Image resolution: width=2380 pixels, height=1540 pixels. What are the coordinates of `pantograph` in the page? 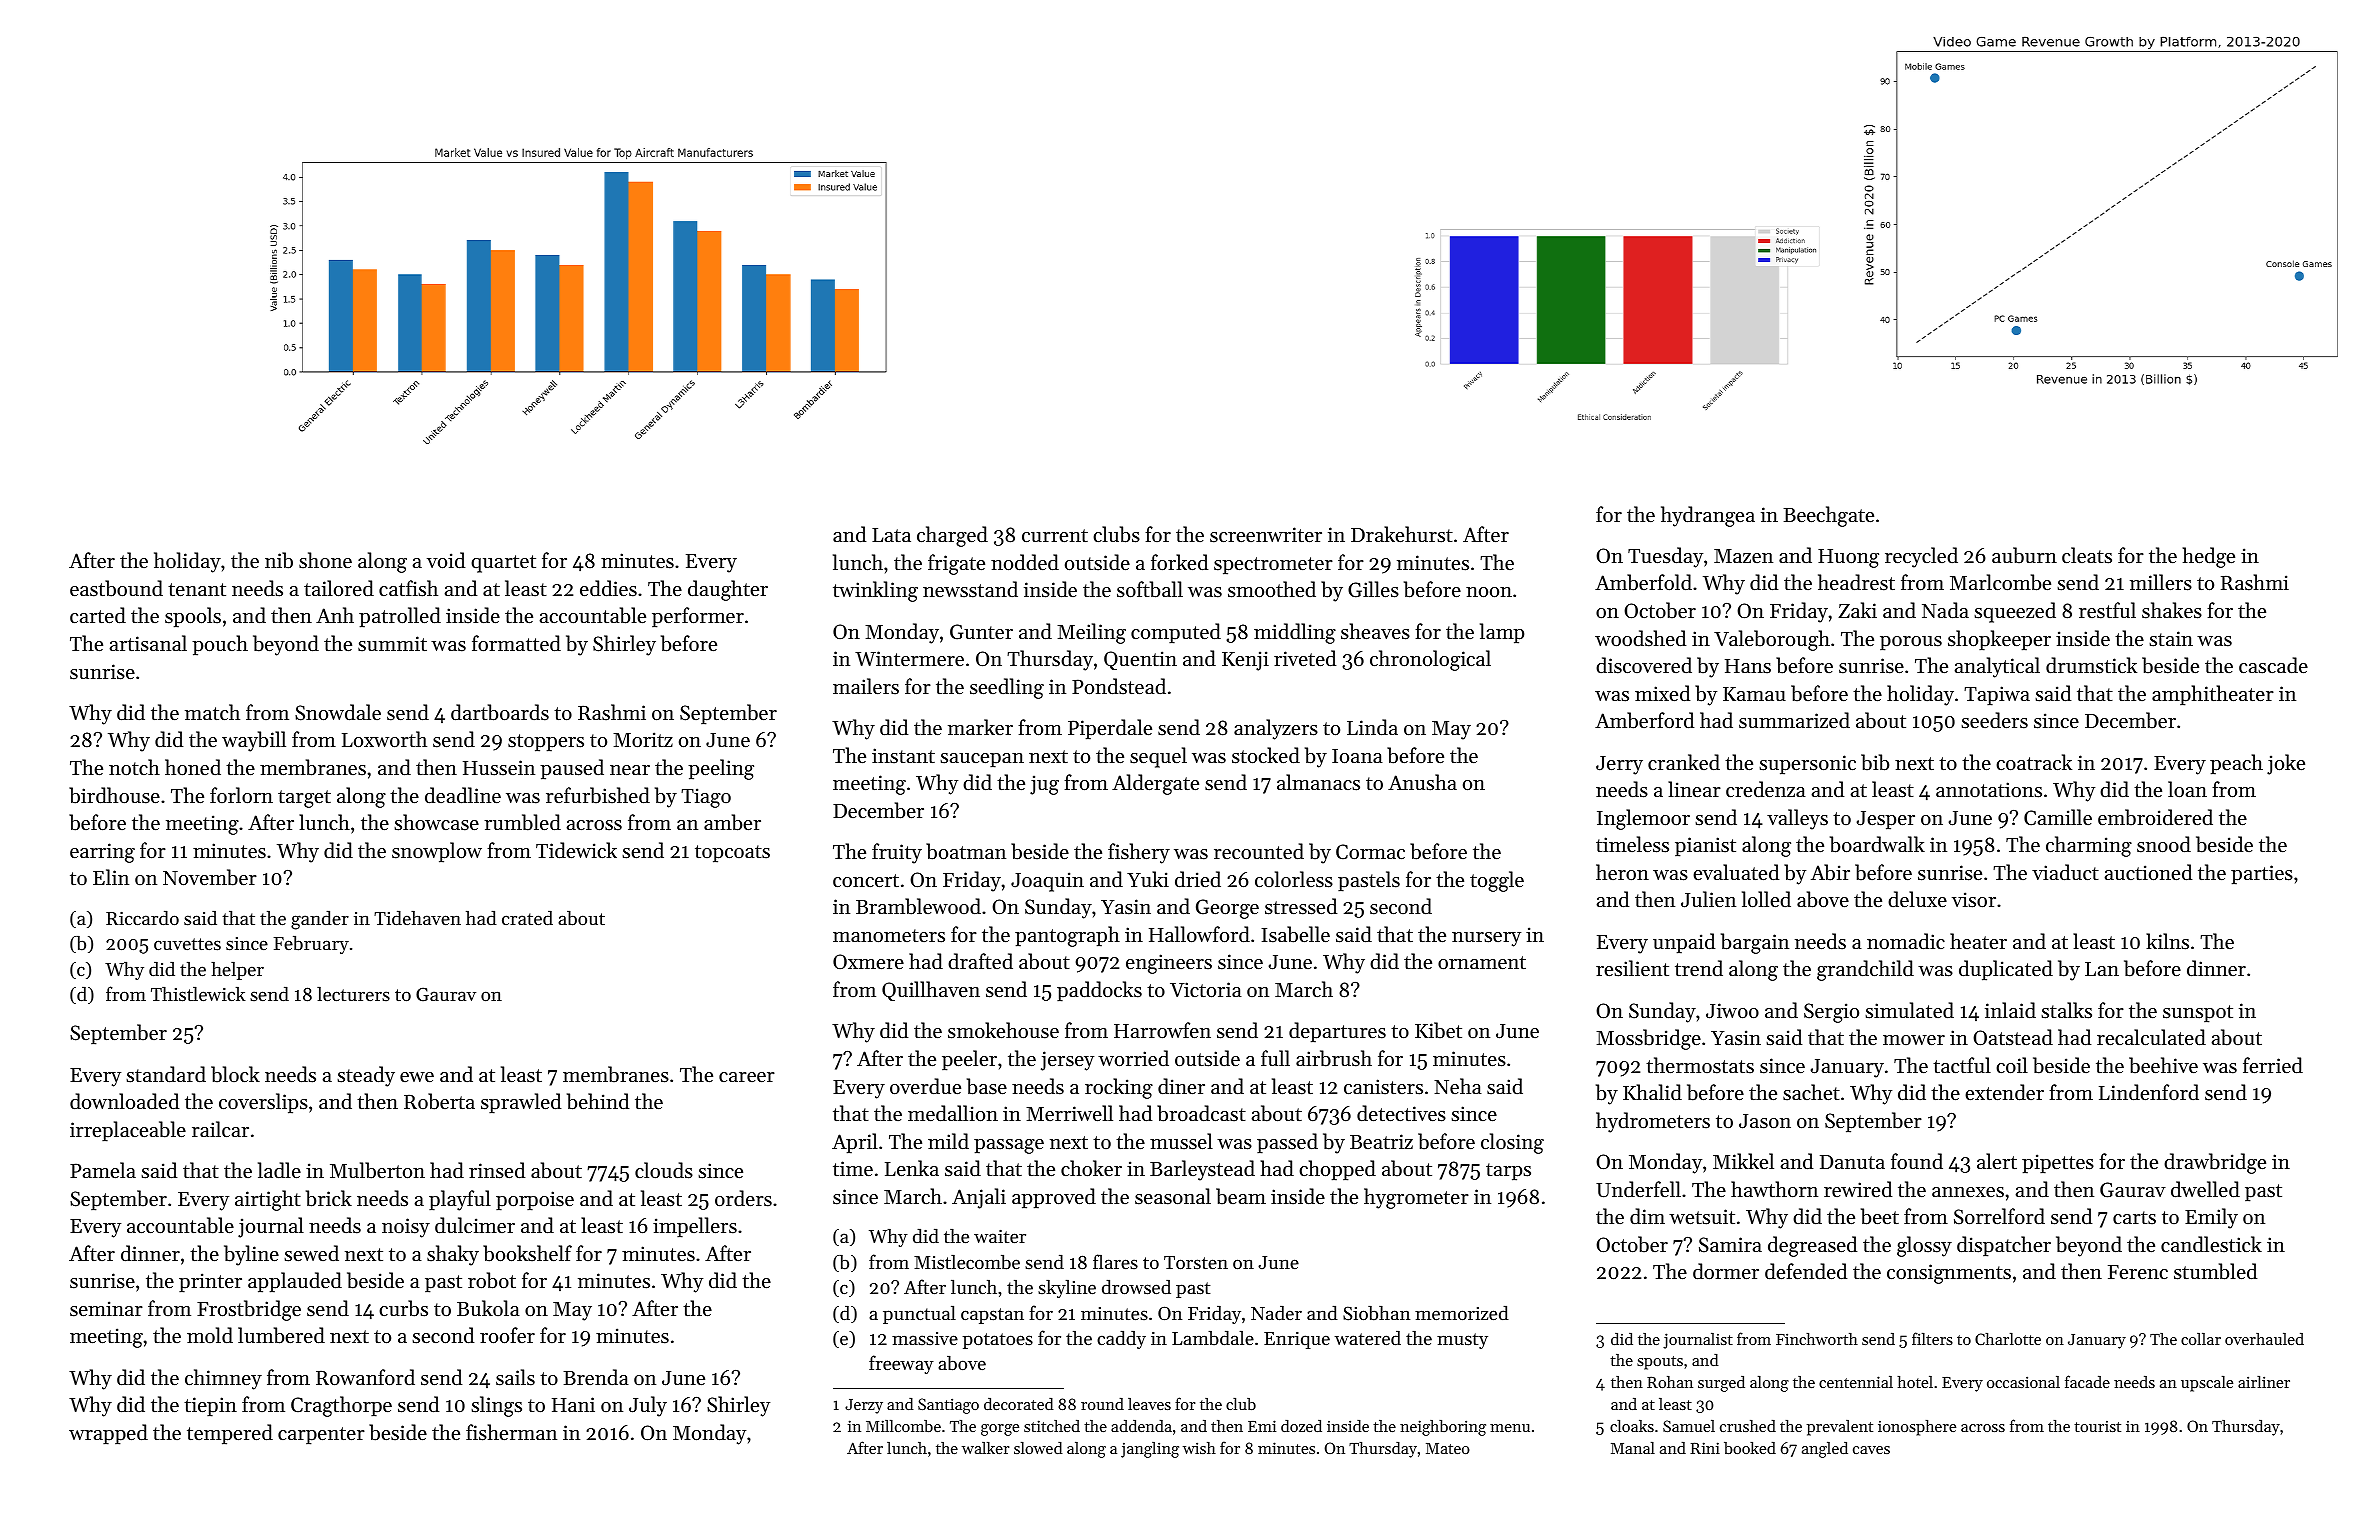 It's located at (1067, 936).
